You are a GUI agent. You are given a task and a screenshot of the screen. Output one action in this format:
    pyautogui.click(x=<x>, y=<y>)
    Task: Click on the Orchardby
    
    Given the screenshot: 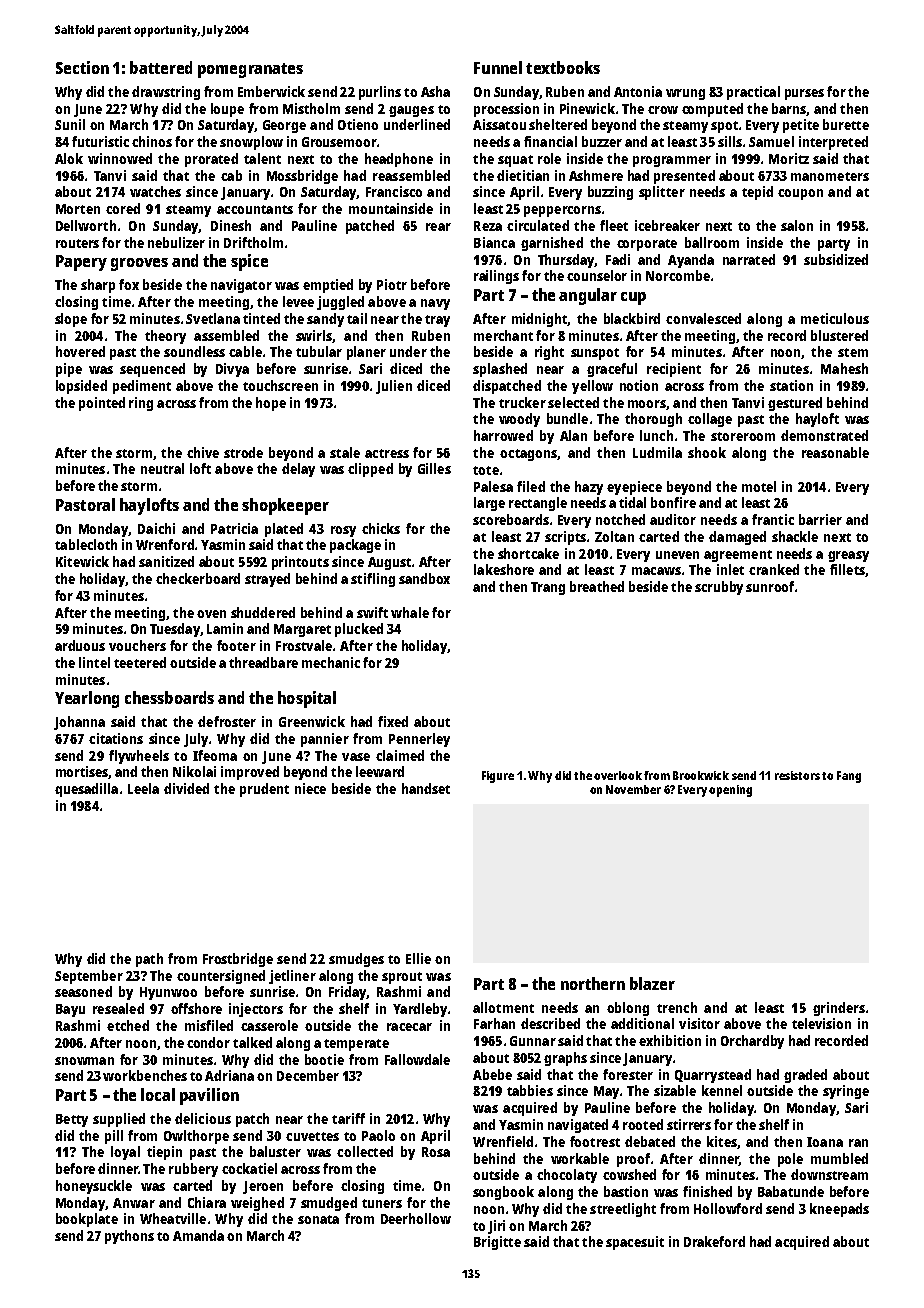 What is the action you would take?
    pyautogui.click(x=752, y=1042)
